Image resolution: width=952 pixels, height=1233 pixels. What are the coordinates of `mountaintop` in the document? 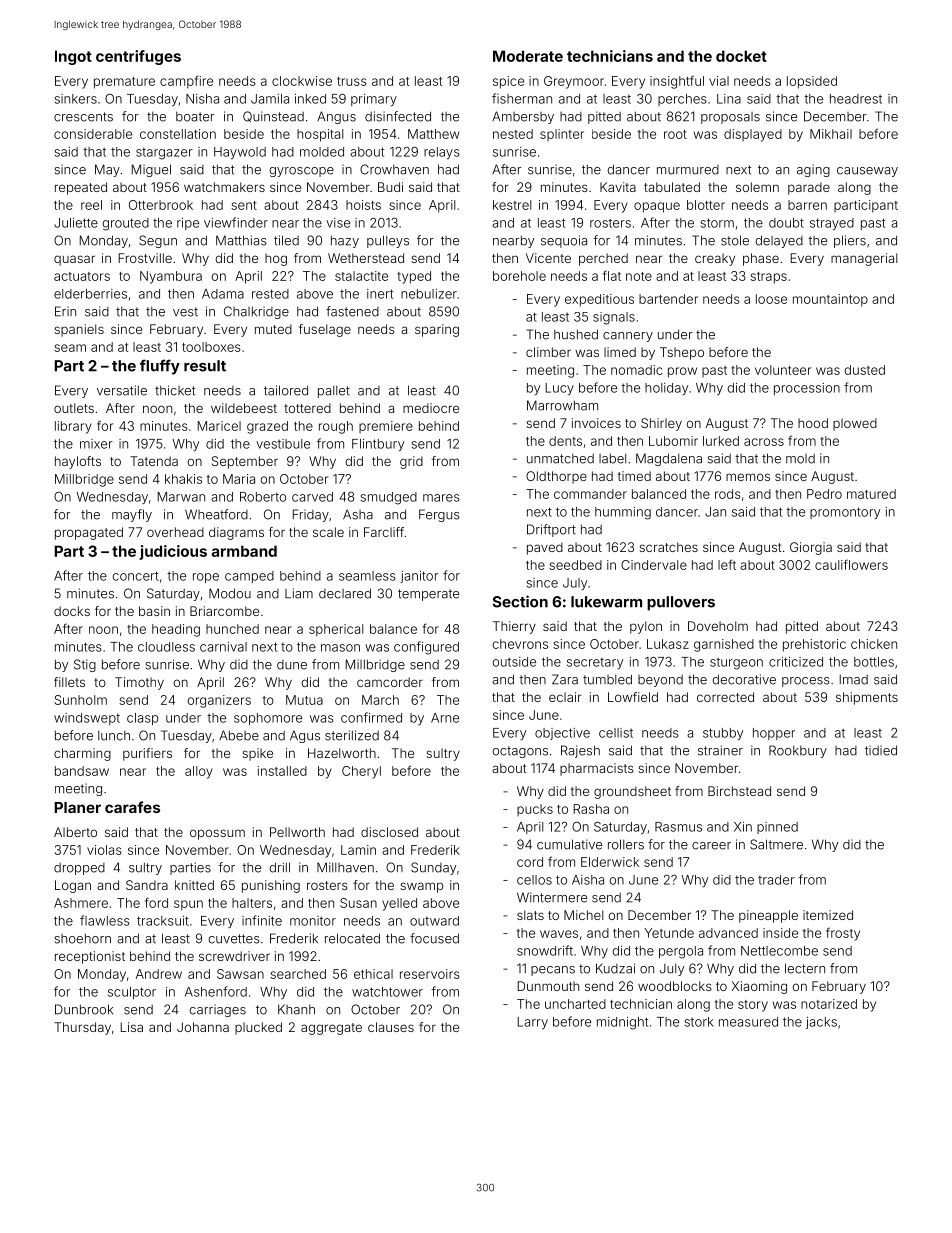 It's located at (830, 300).
